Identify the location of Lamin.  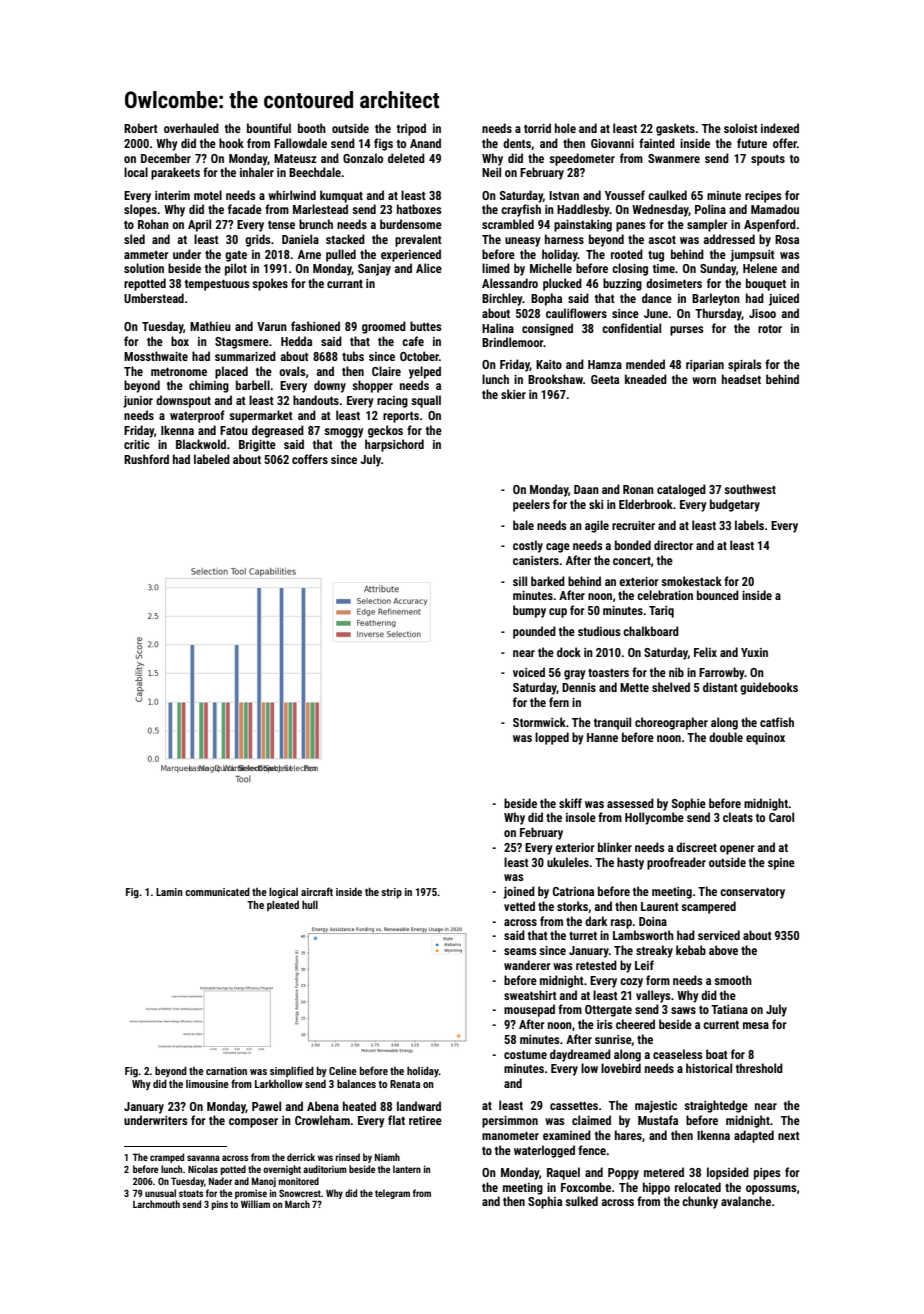
(169, 892).
